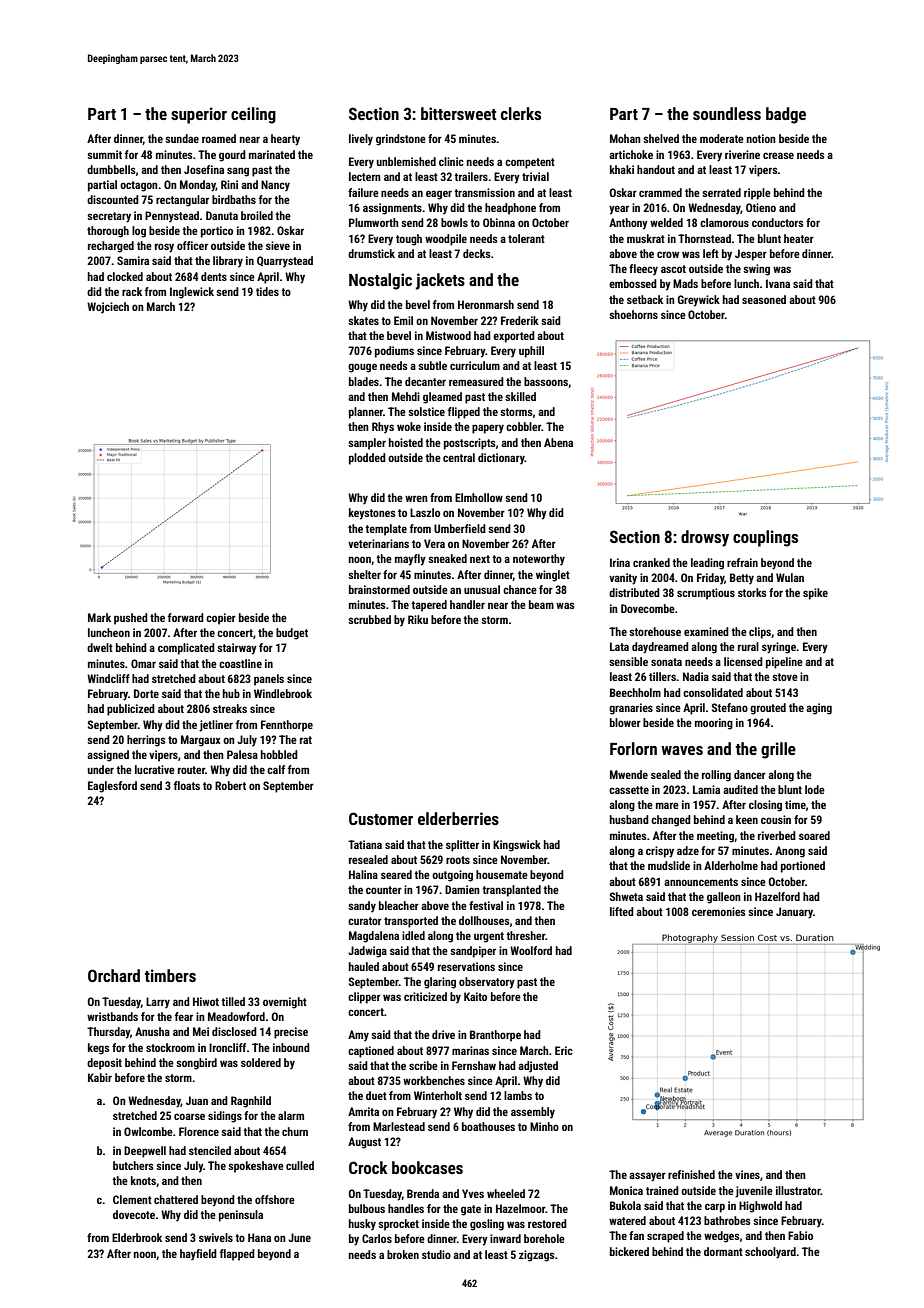 The height and width of the document is (1308, 924). What do you see at coordinates (458, 113) in the document?
I see `bittersweet` at bounding box center [458, 113].
